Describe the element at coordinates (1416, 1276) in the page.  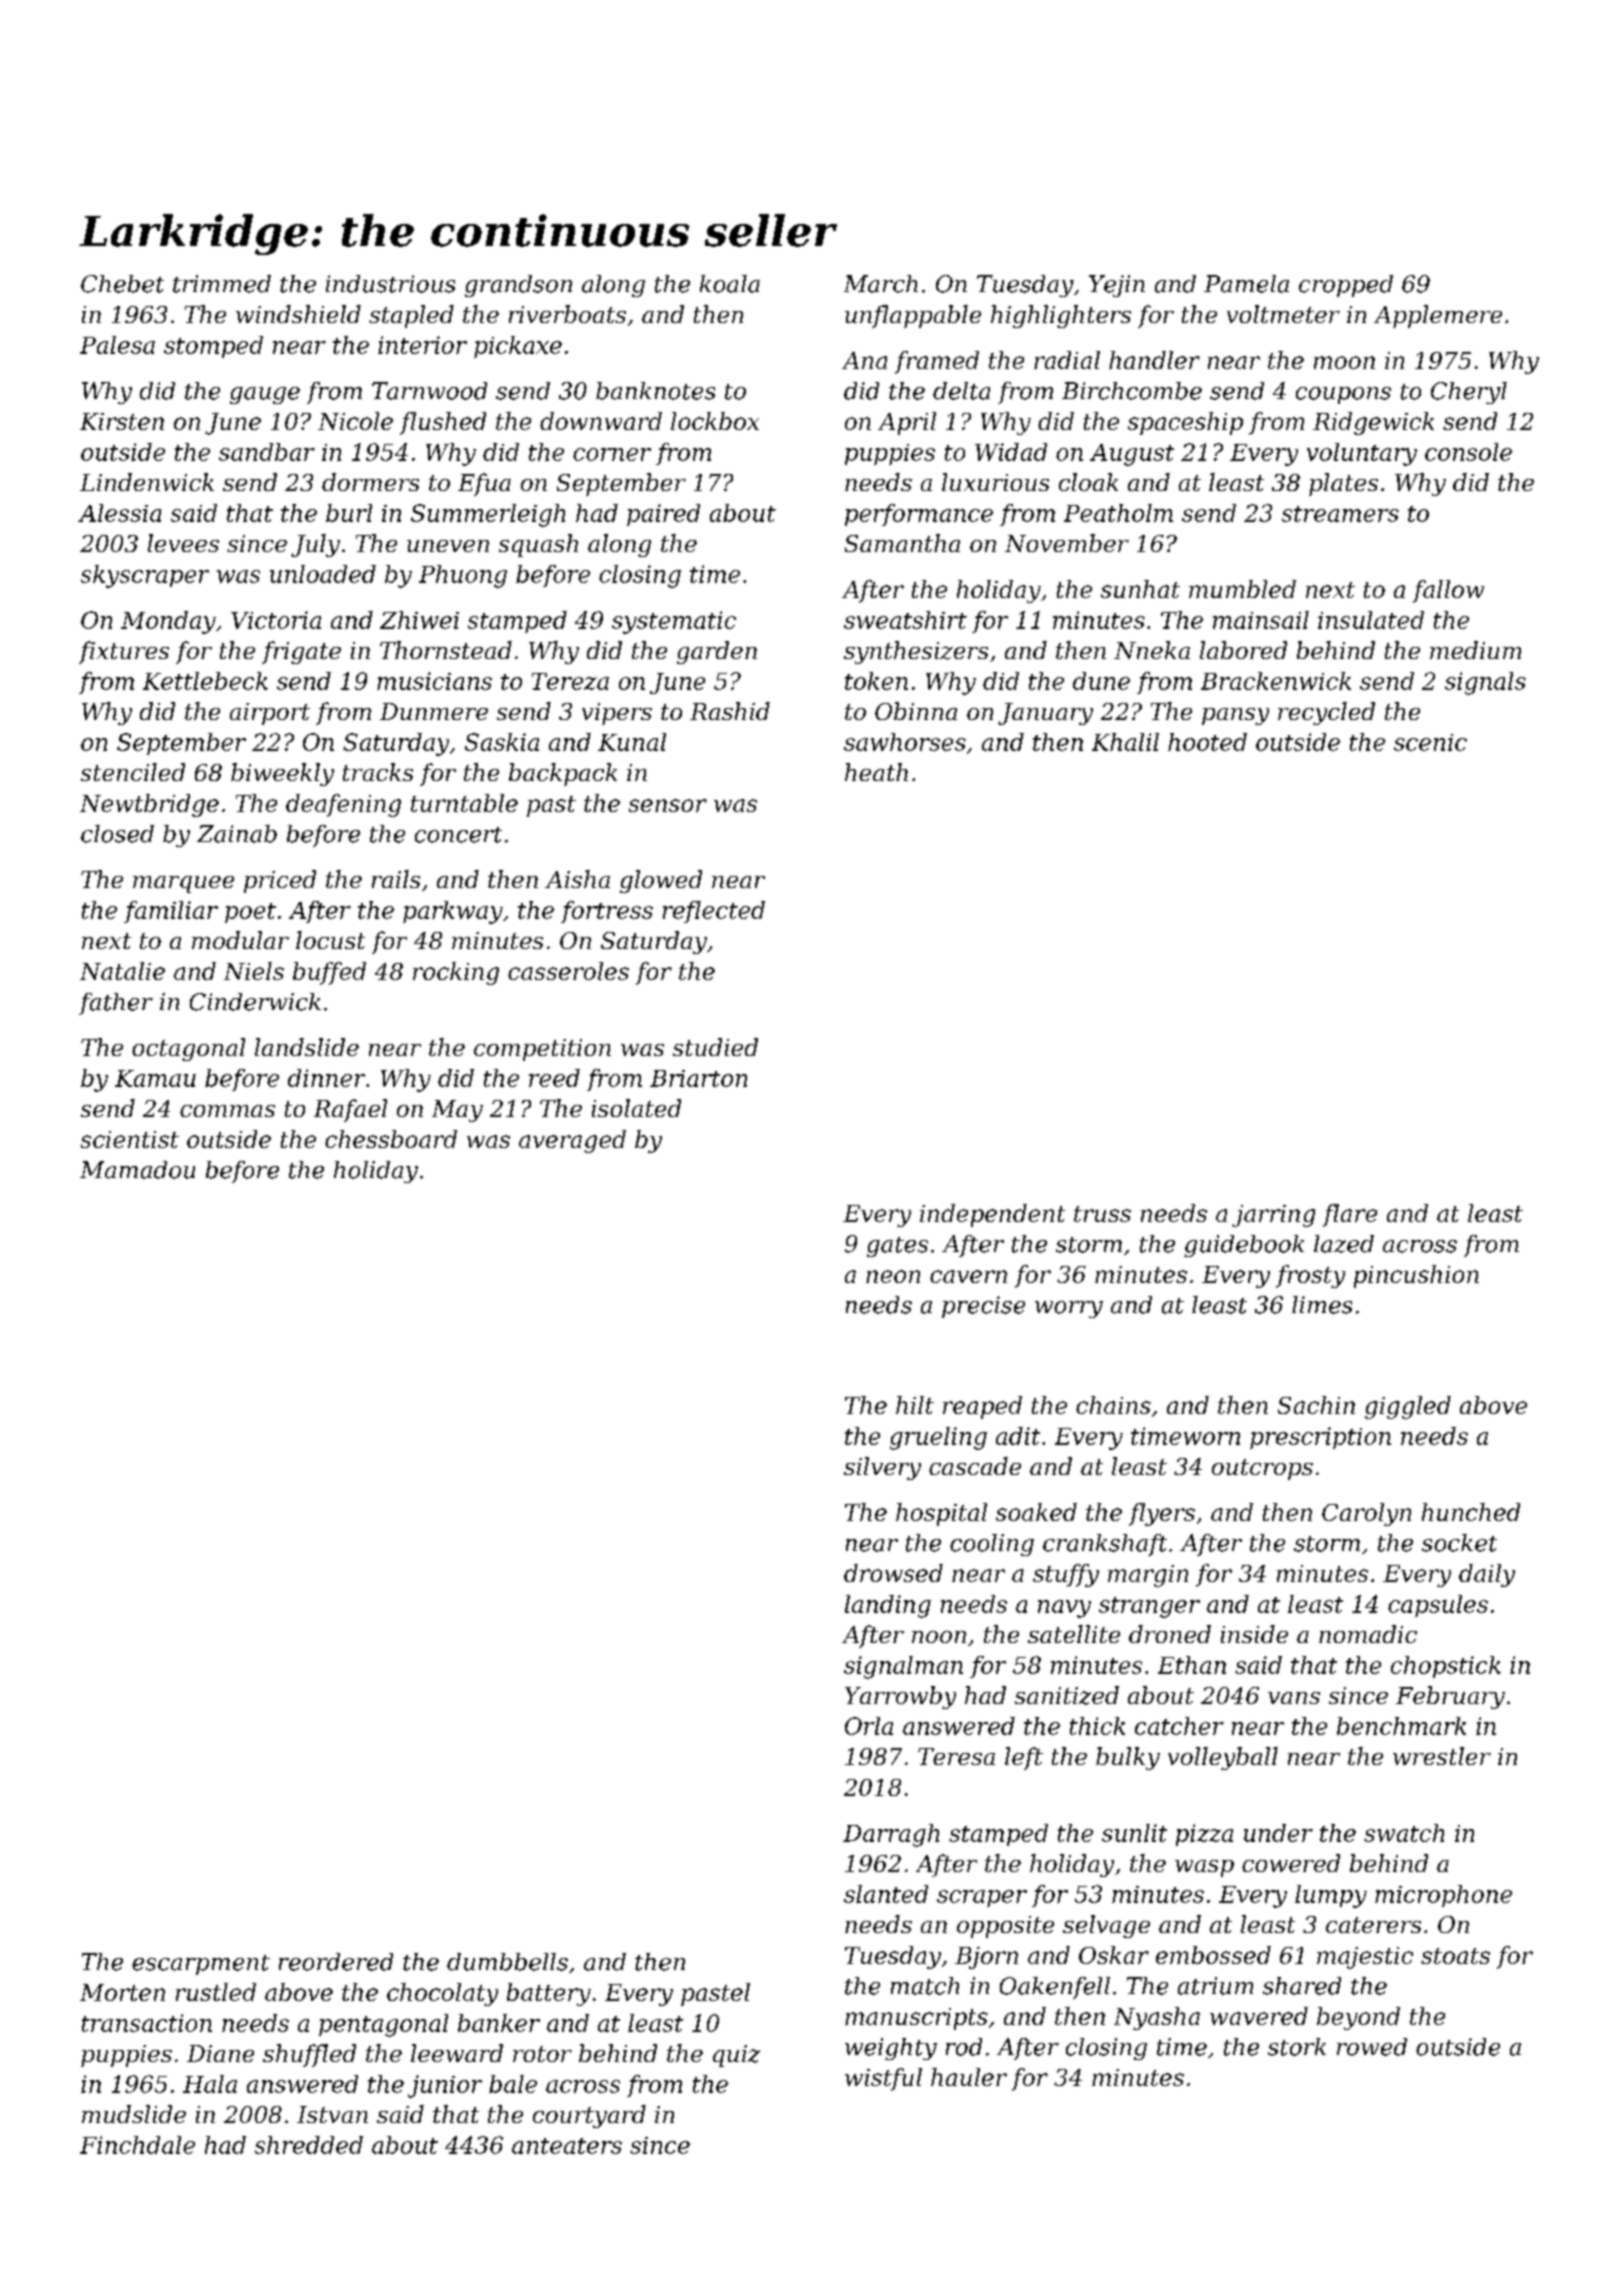
I see `pincushion` at that location.
